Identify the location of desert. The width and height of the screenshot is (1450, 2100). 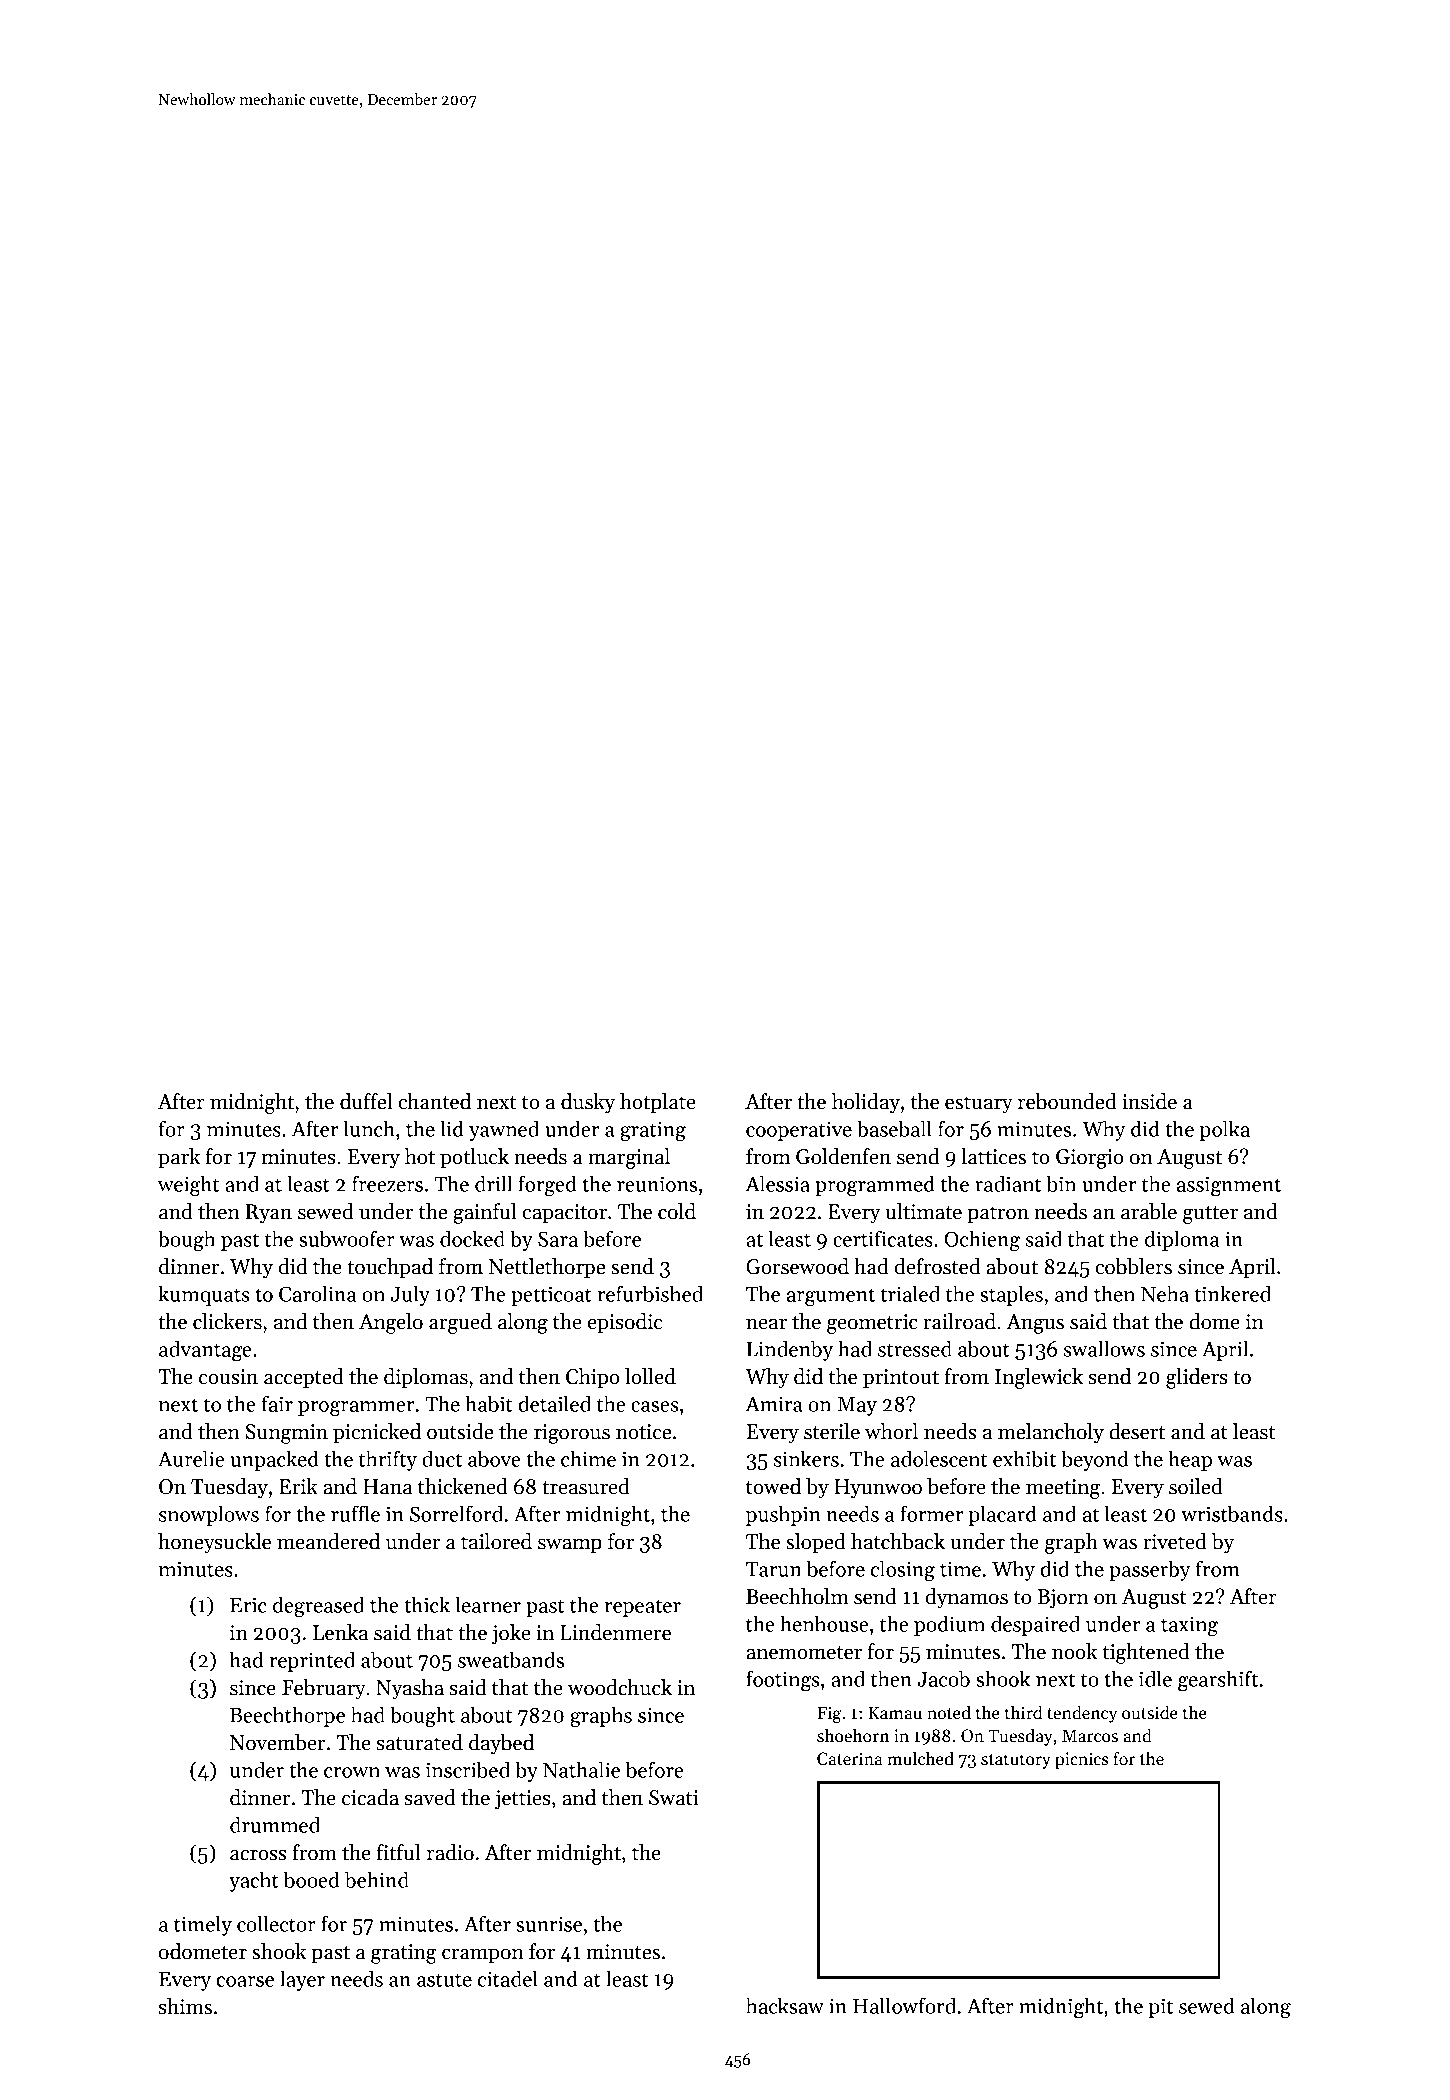
(1137, 1431).
